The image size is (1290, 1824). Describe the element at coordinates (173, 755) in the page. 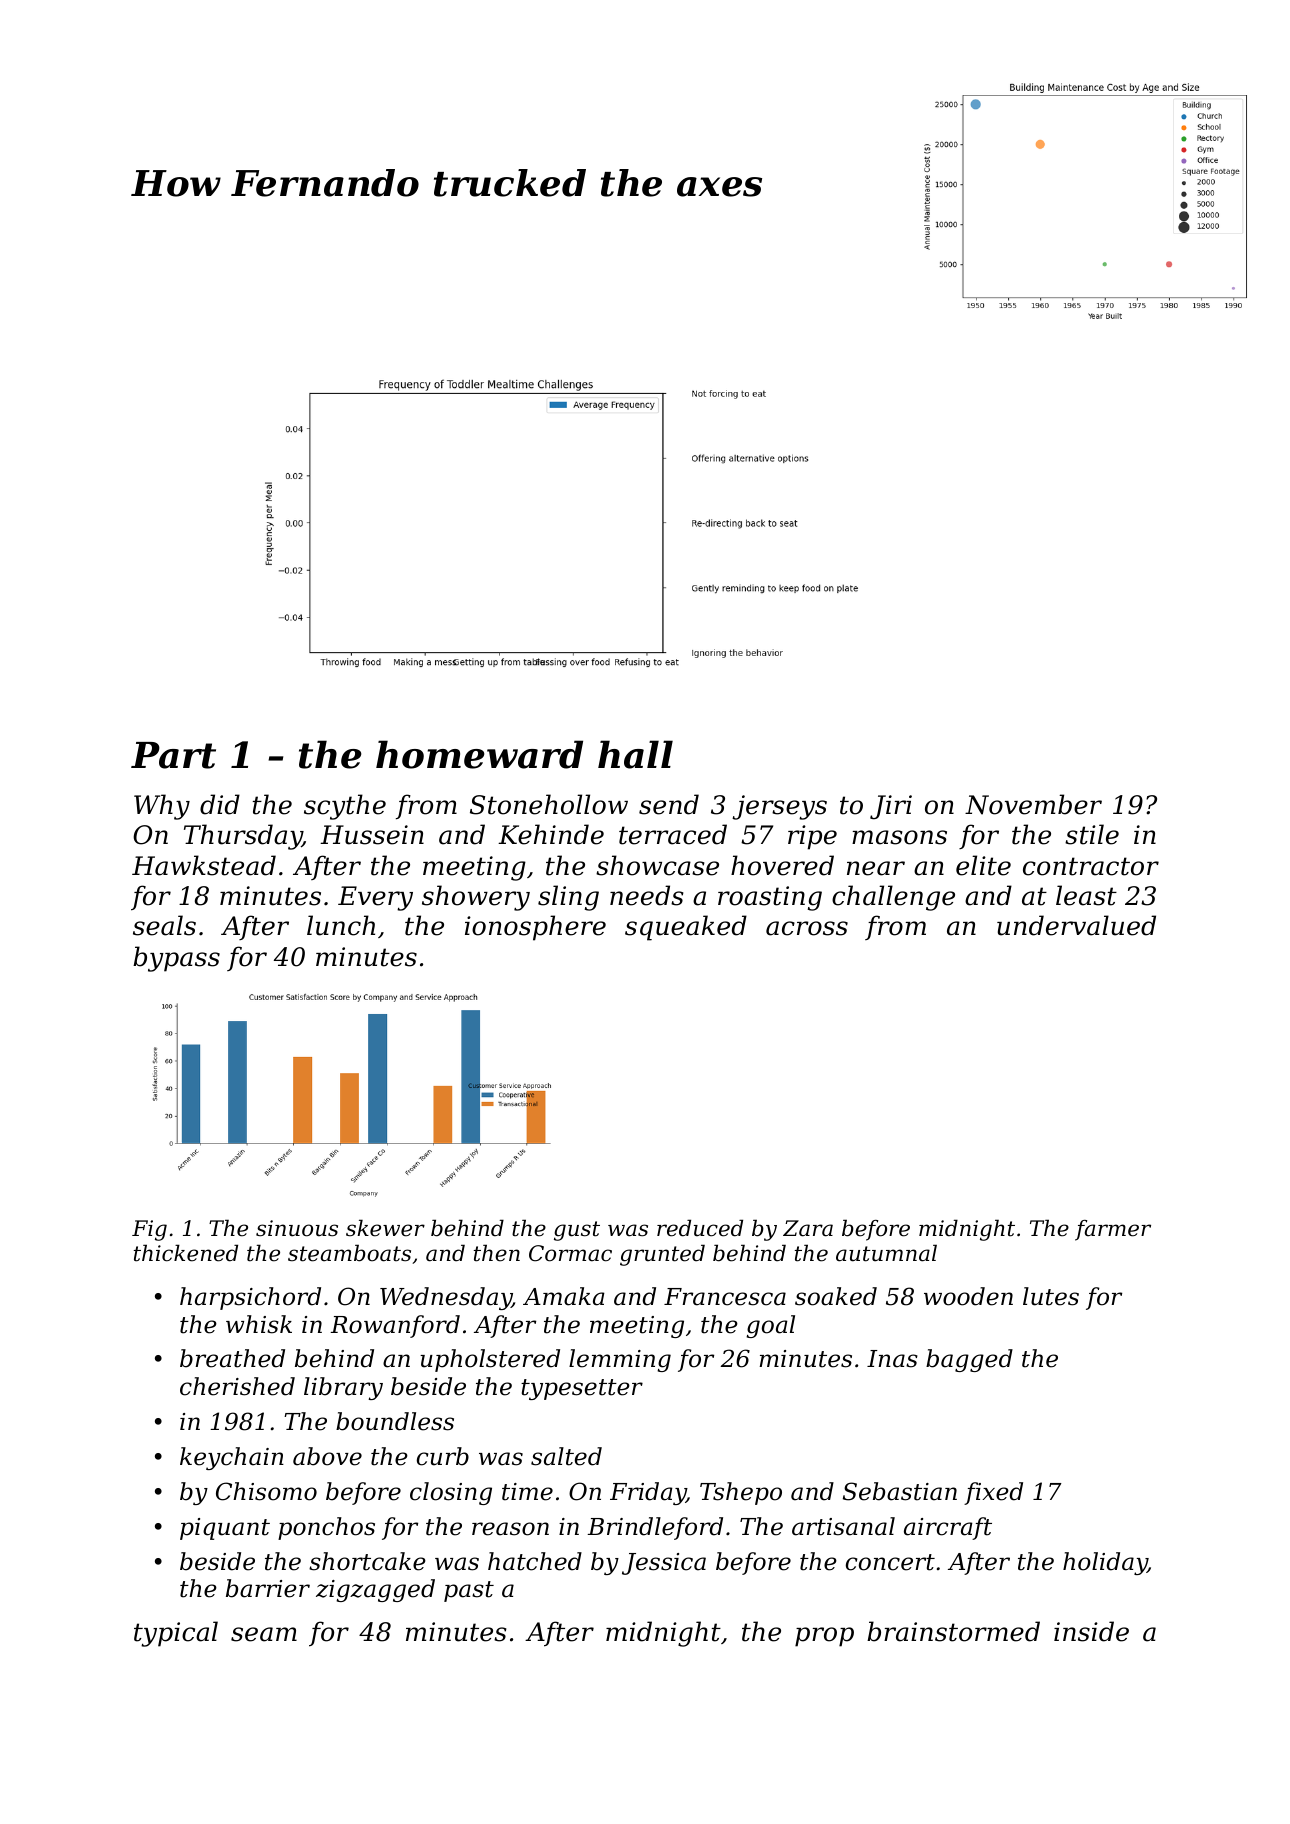

I see `Part` at that location.
